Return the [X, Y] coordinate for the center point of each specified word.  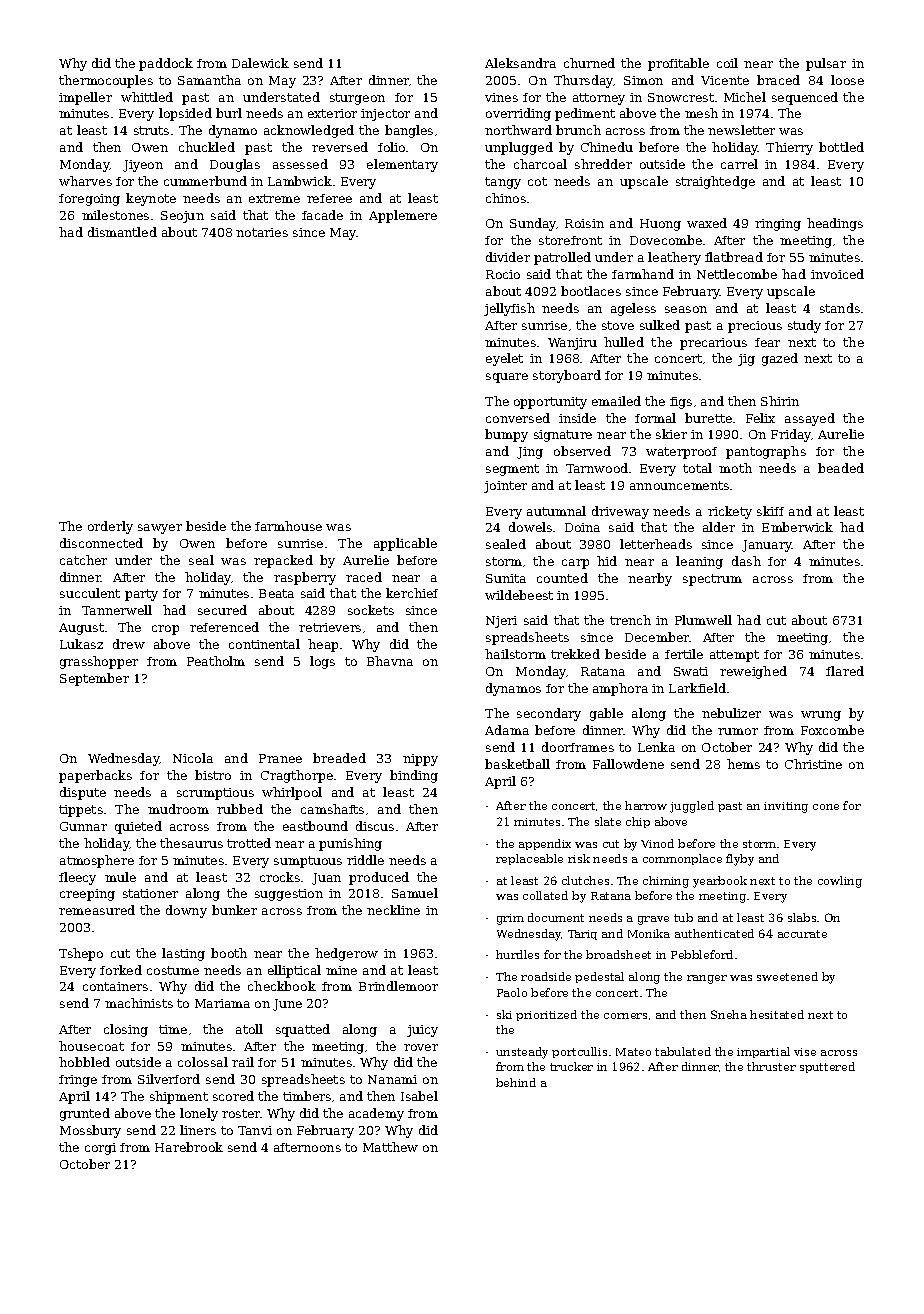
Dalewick [260, 63]
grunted [85, 1114]
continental [264, 644]
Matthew [390, 1147]
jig [746, 360]
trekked [575, 654]
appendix [545, 844]
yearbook [720, 882]
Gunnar [83, 826]
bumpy [506, 435]
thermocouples [106, 81]
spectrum [712, 580]
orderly [110, 527]
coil [727, 63]
